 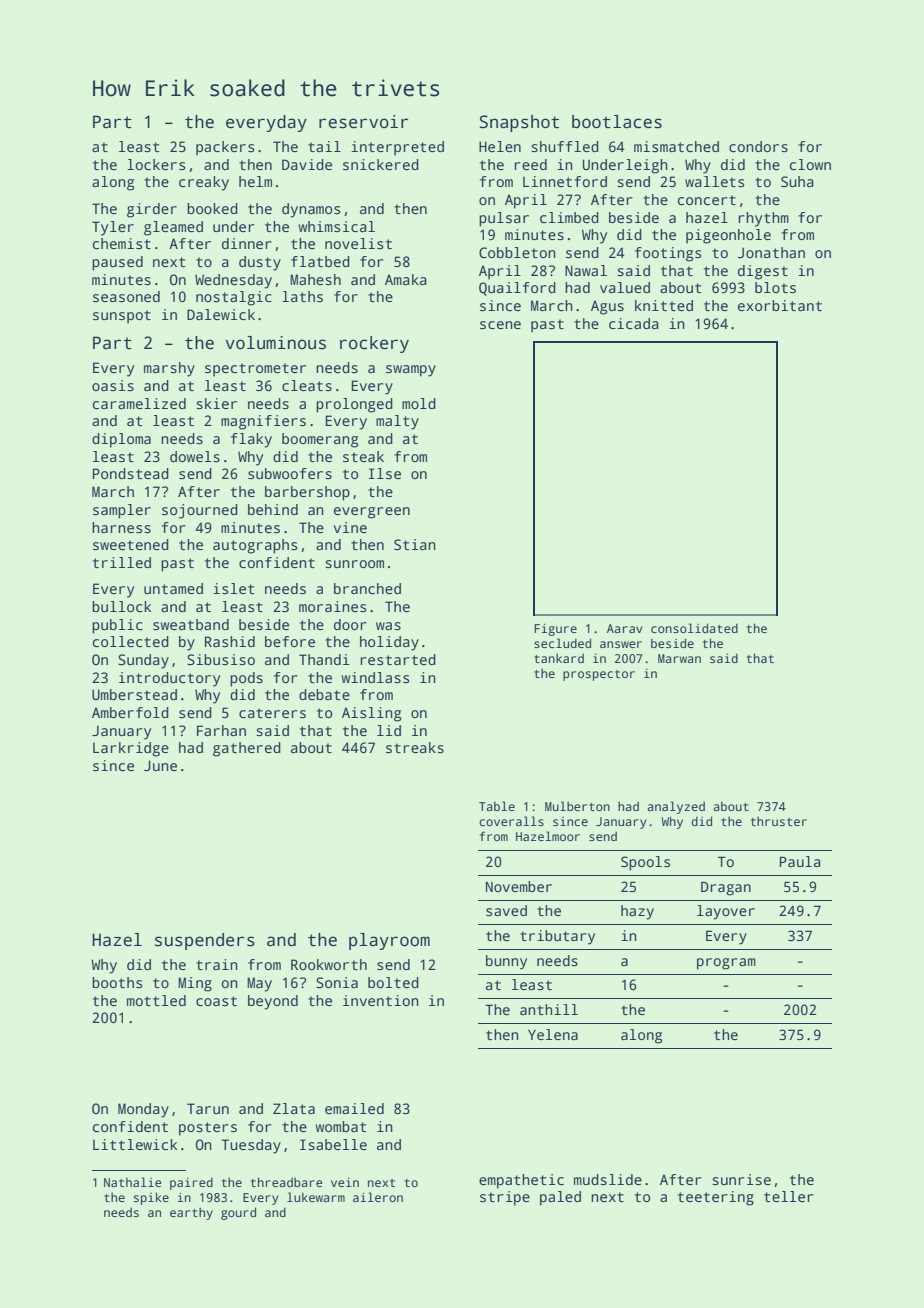 I want to click on layover, so click(x=726, y=912).
